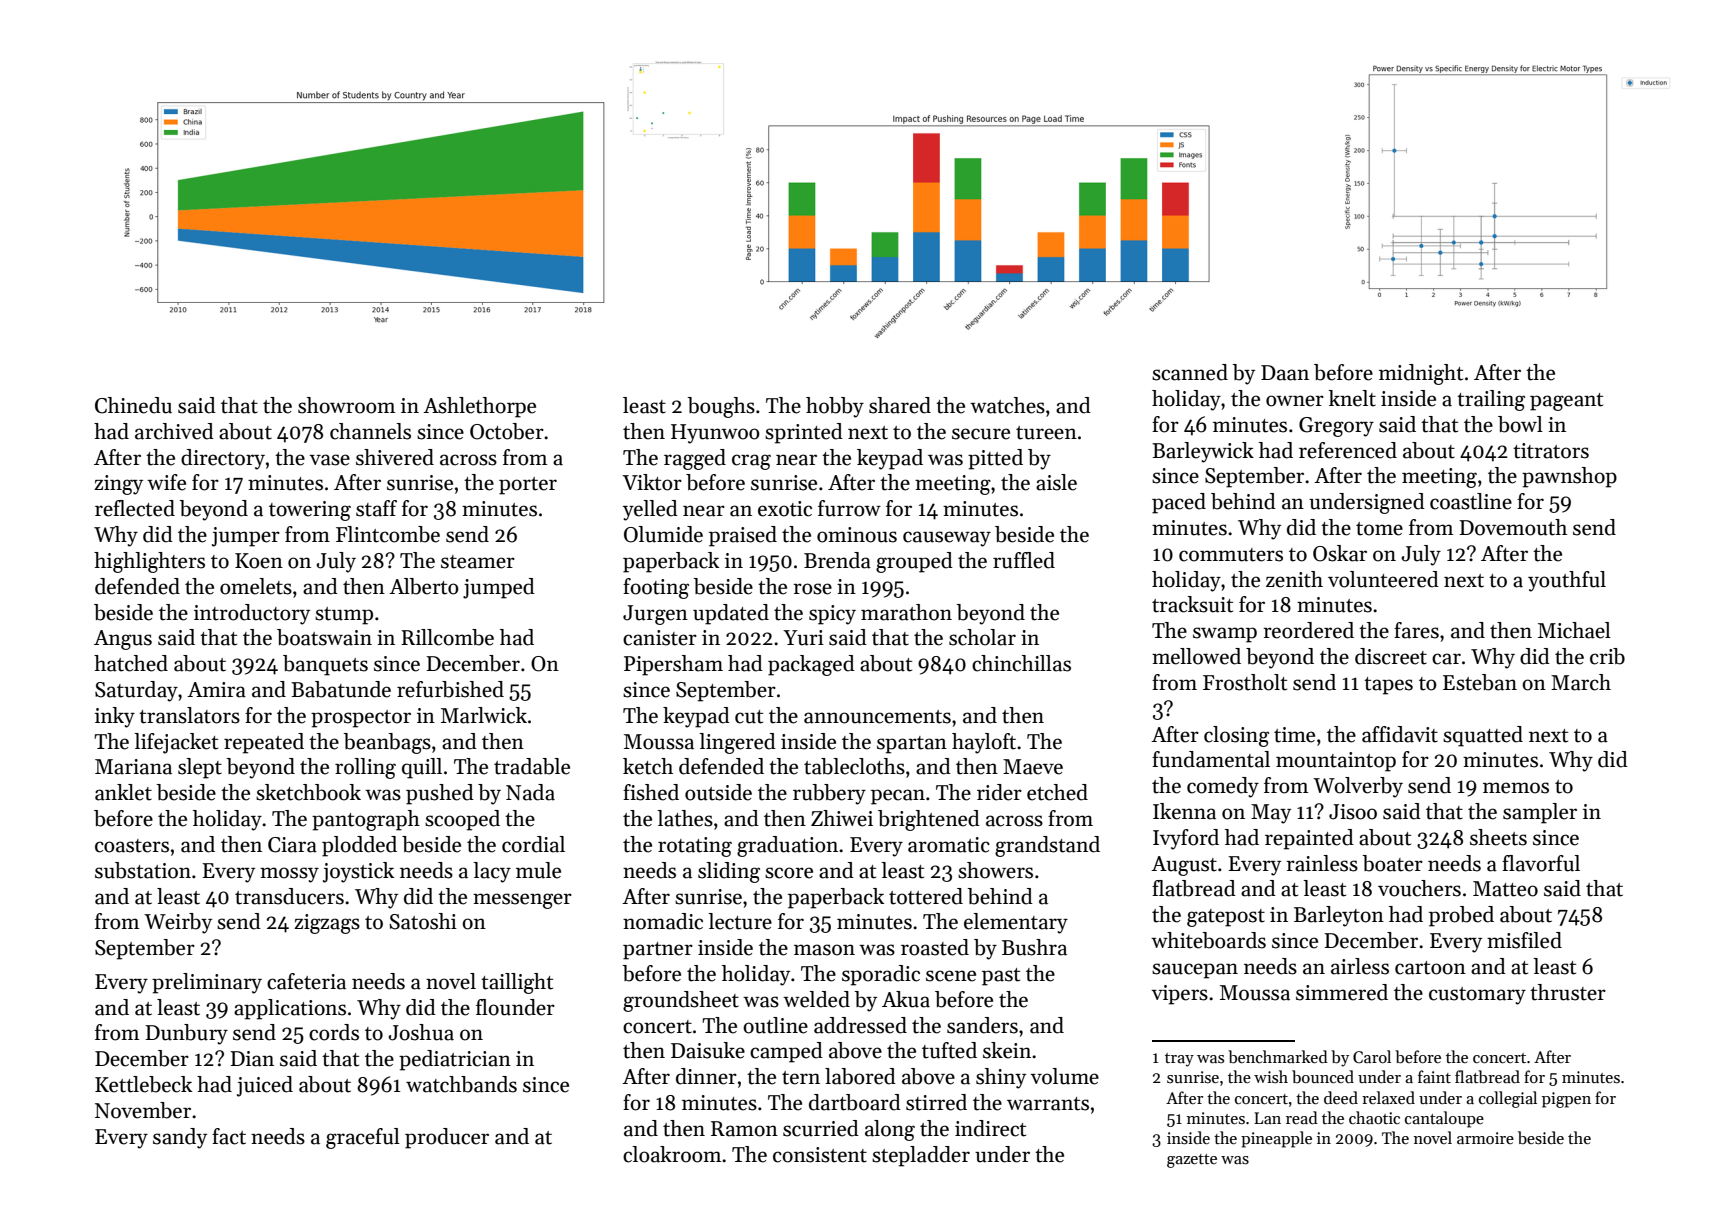 The width and height of the screenshot is (1724, 1219). Describe the element at coordinates (376, 508) in the screenshot. I see `staff` at that location.
